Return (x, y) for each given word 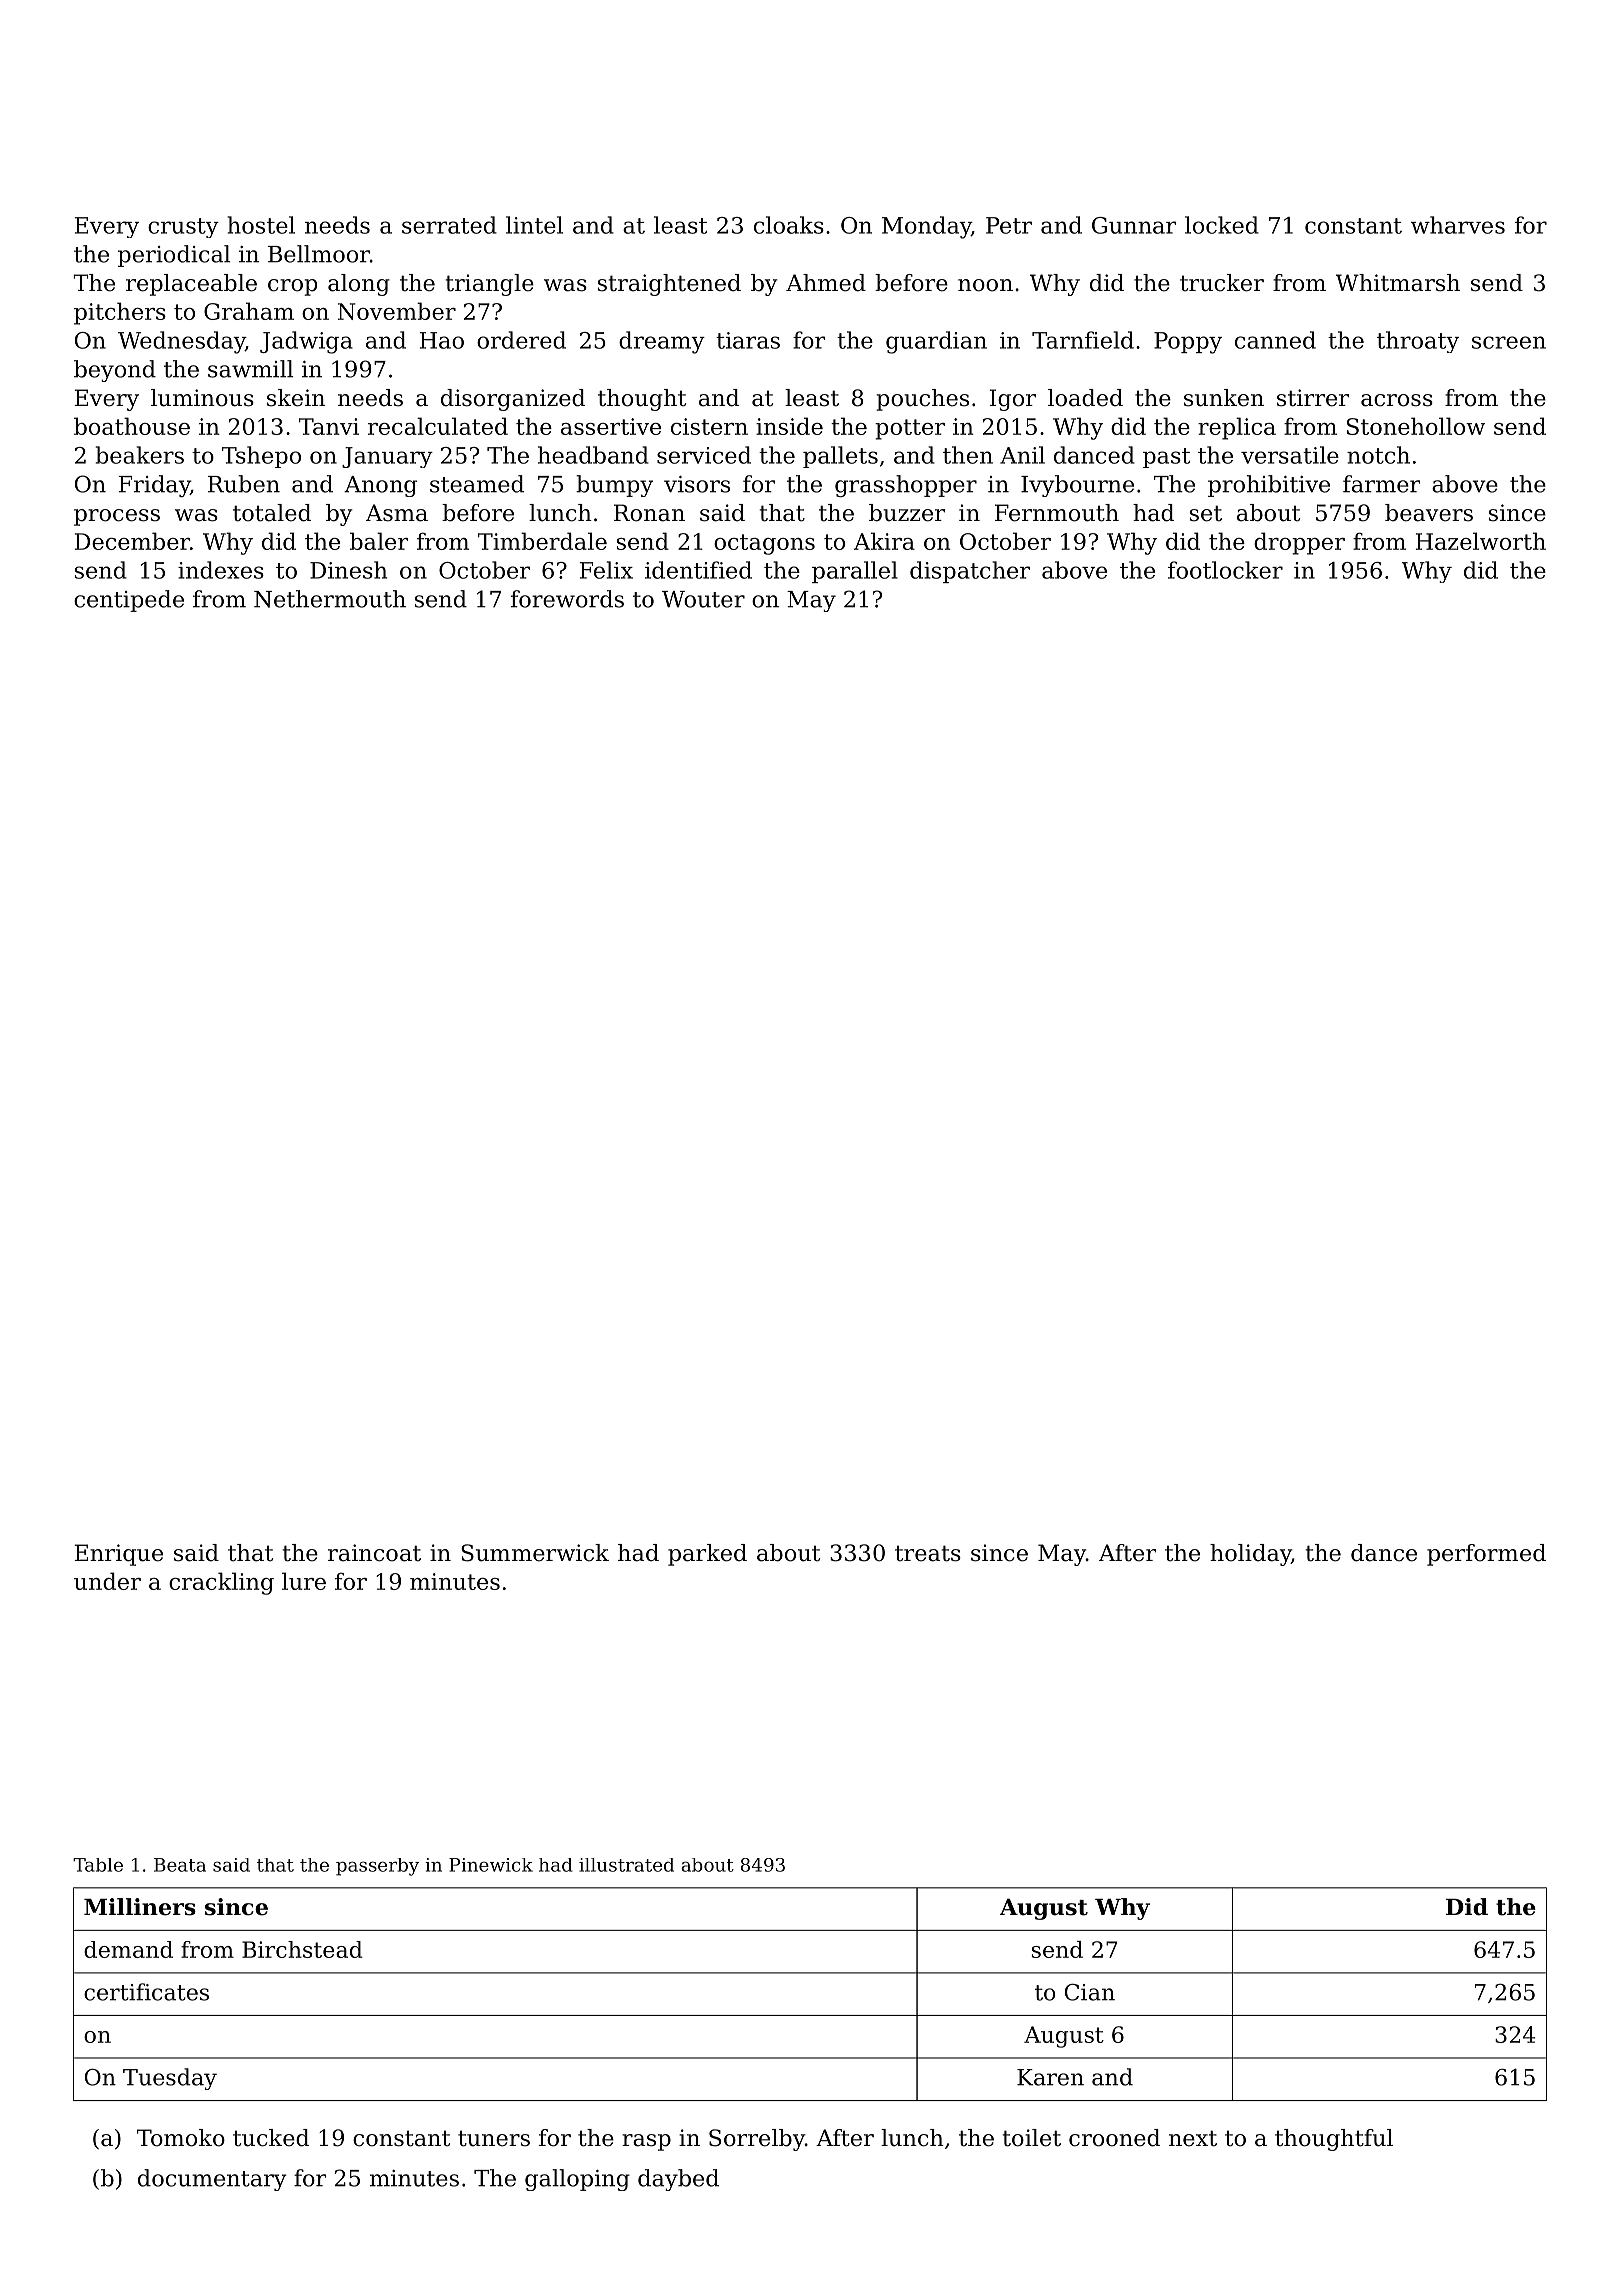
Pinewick (491, 1865)
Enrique (118, 1555)
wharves (1458, 225)
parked (707, 1555)
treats (928, 1553)
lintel (534, 225)
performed (1486, 1555)
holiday (1250, 1555)
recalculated (438, 426)
